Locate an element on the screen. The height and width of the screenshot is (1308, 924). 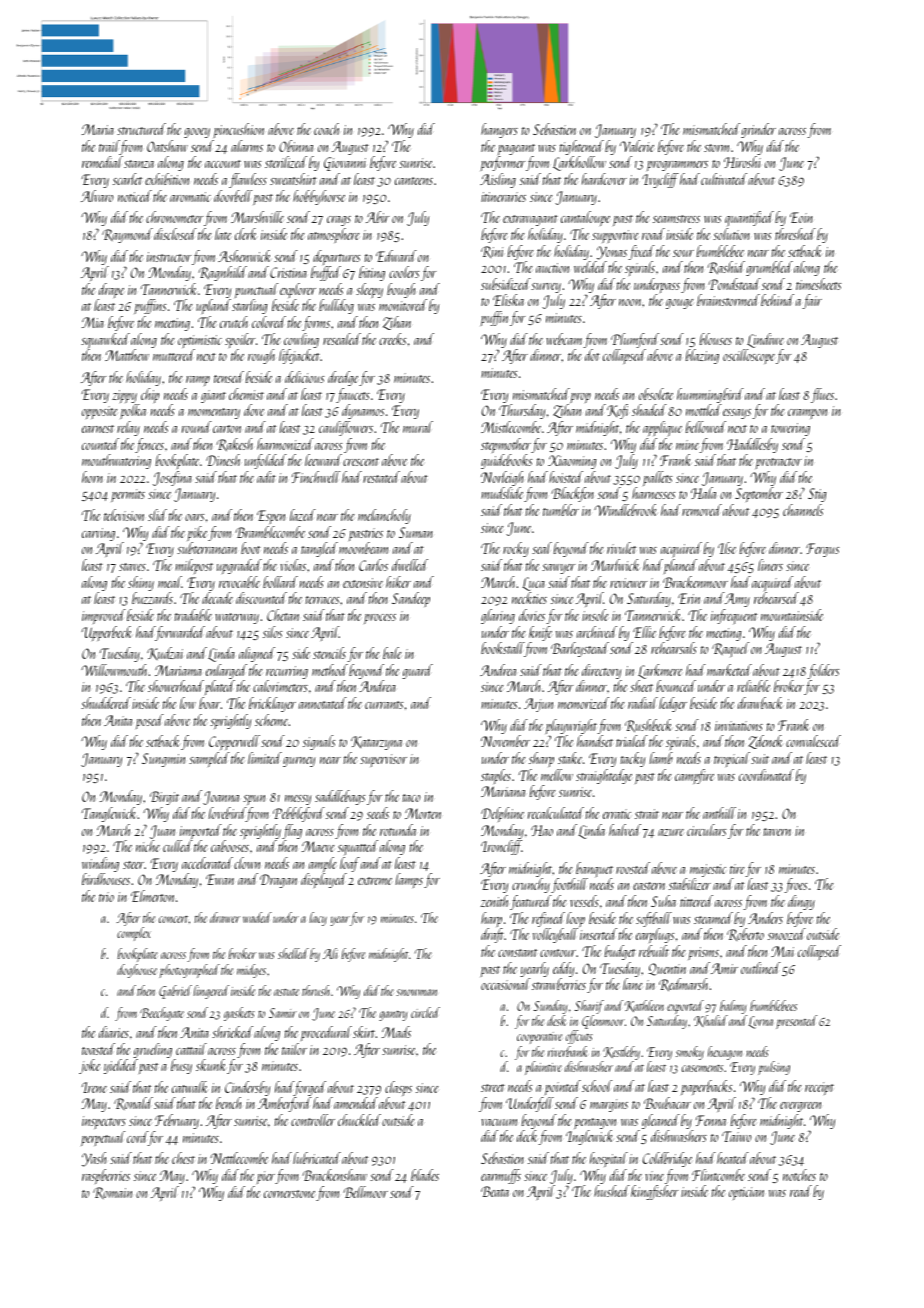
obsolete is located at coordinates (656, 394).
